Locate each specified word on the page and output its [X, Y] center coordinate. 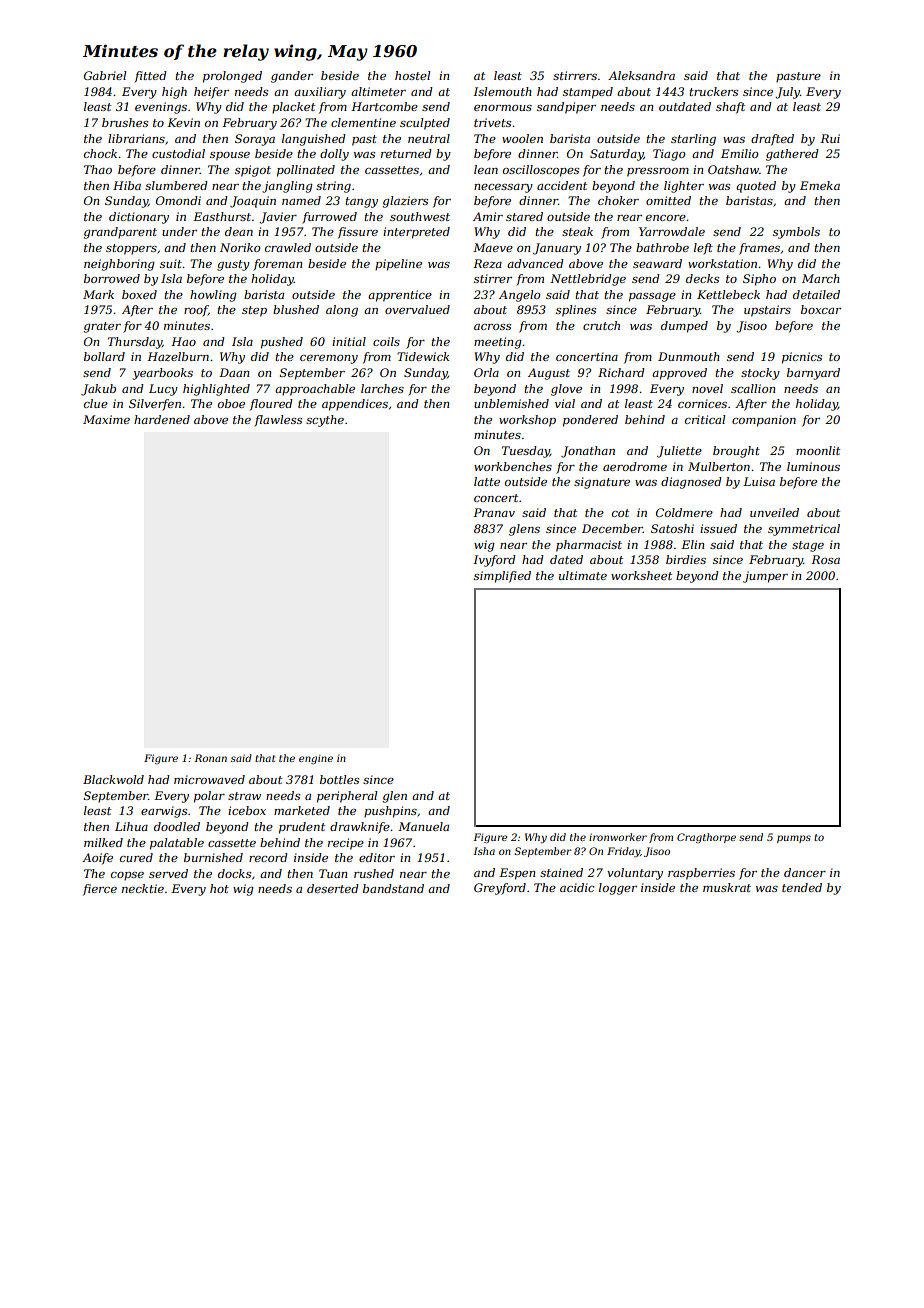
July [787, 93]
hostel [412, 75]
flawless [278, 421]
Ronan [210, 758]
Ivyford [494, 561]
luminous [813, 466]
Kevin [183, 122]
